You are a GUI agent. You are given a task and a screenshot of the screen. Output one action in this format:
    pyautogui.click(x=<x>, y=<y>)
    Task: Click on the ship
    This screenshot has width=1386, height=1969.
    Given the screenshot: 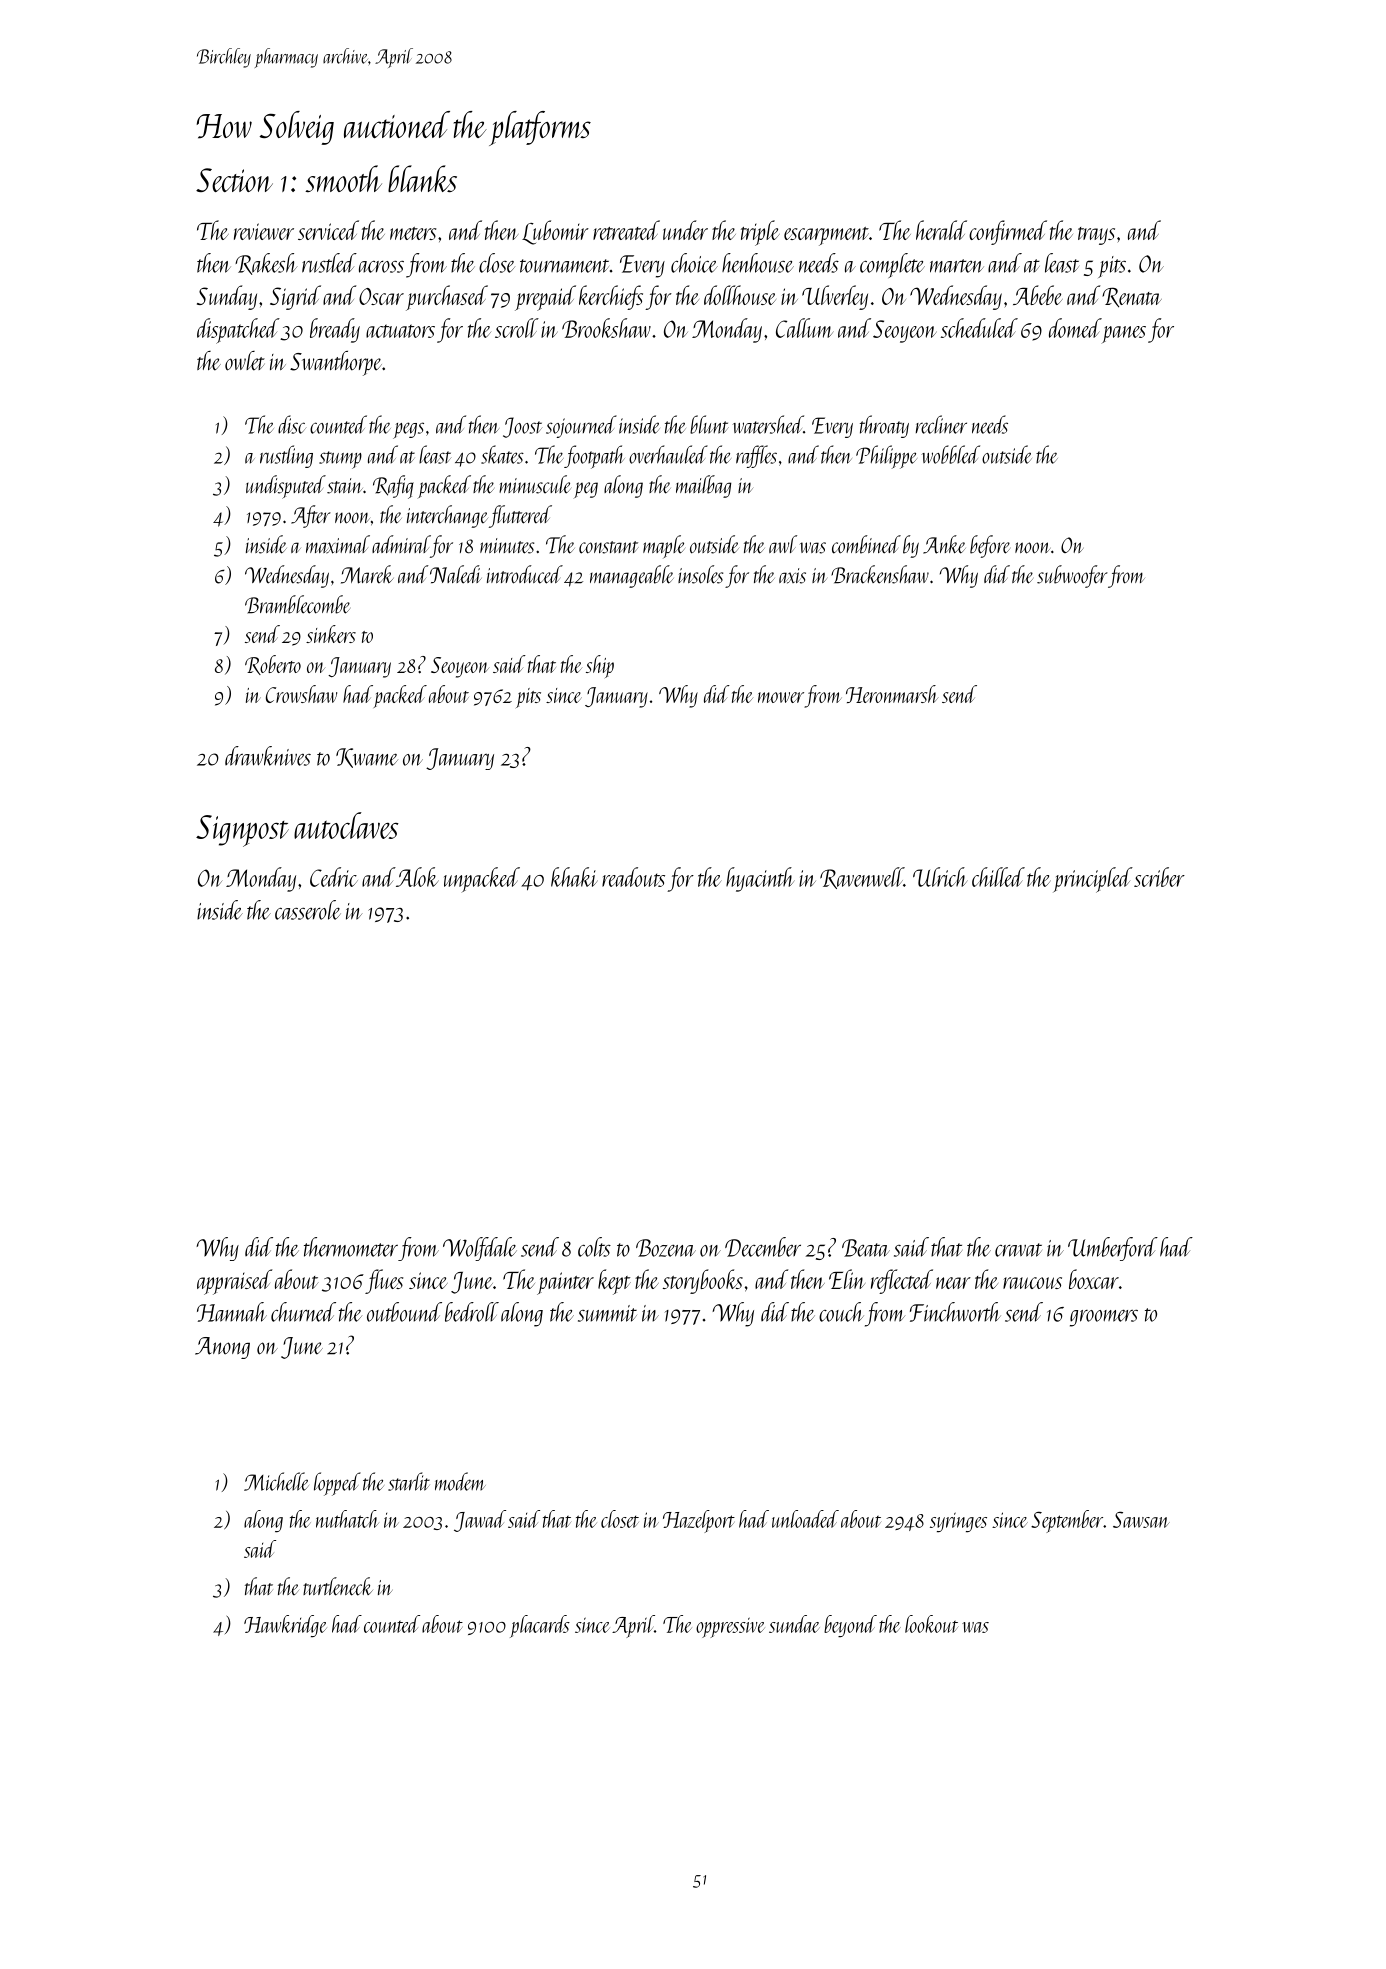 What is the action you would take?
    pyautogui.click(x=600, y=666)
